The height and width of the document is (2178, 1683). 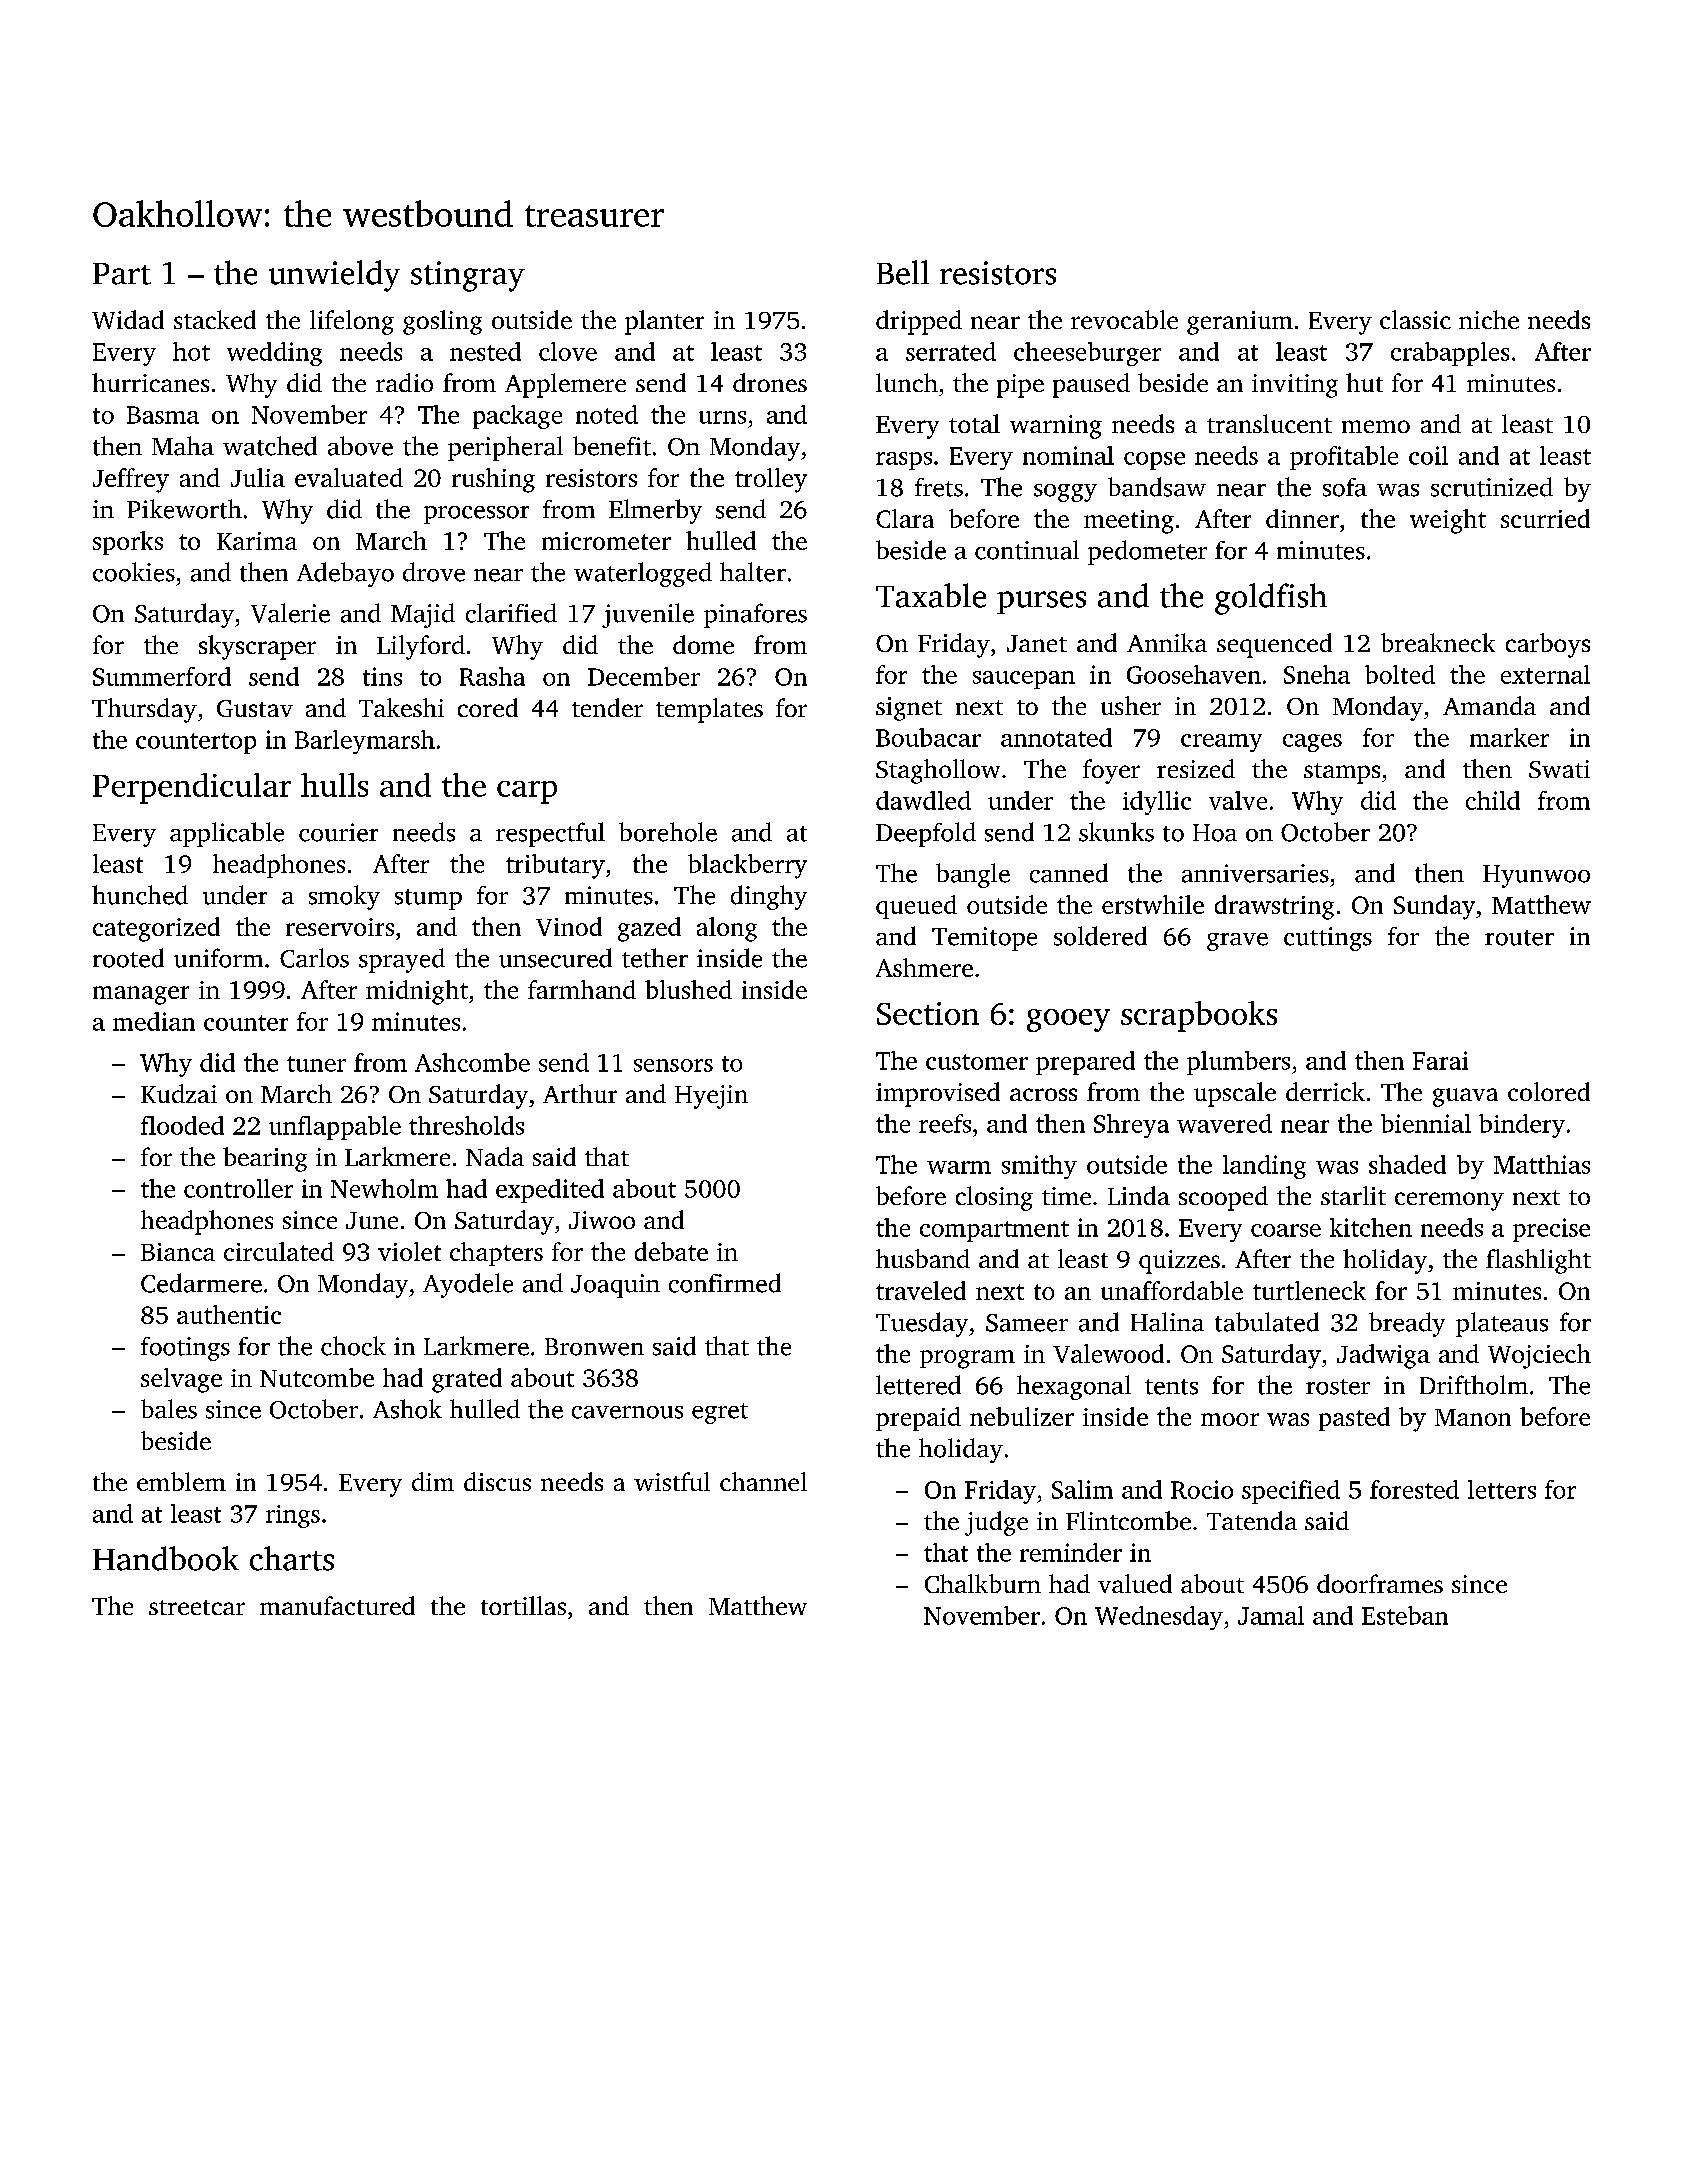 What do you see at coordinates (983, 1583) in the document?
I see `Chalkburn` at bounding box center [983, 1583].
